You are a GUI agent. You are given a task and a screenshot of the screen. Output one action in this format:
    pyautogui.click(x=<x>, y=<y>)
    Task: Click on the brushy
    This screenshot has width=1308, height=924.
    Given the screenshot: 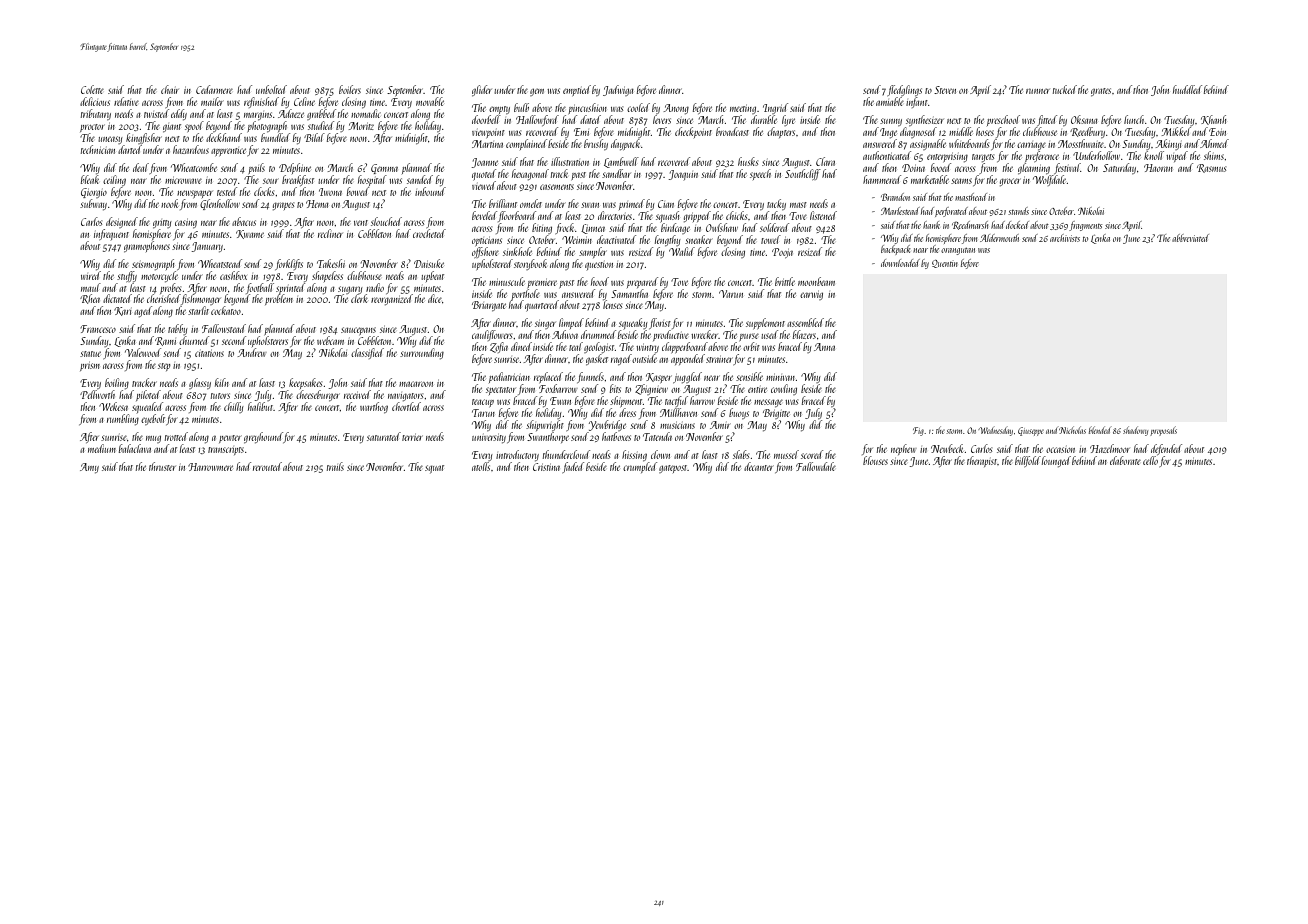 What is the action you would take?
    pyautogui.click(x=596, y=144)
